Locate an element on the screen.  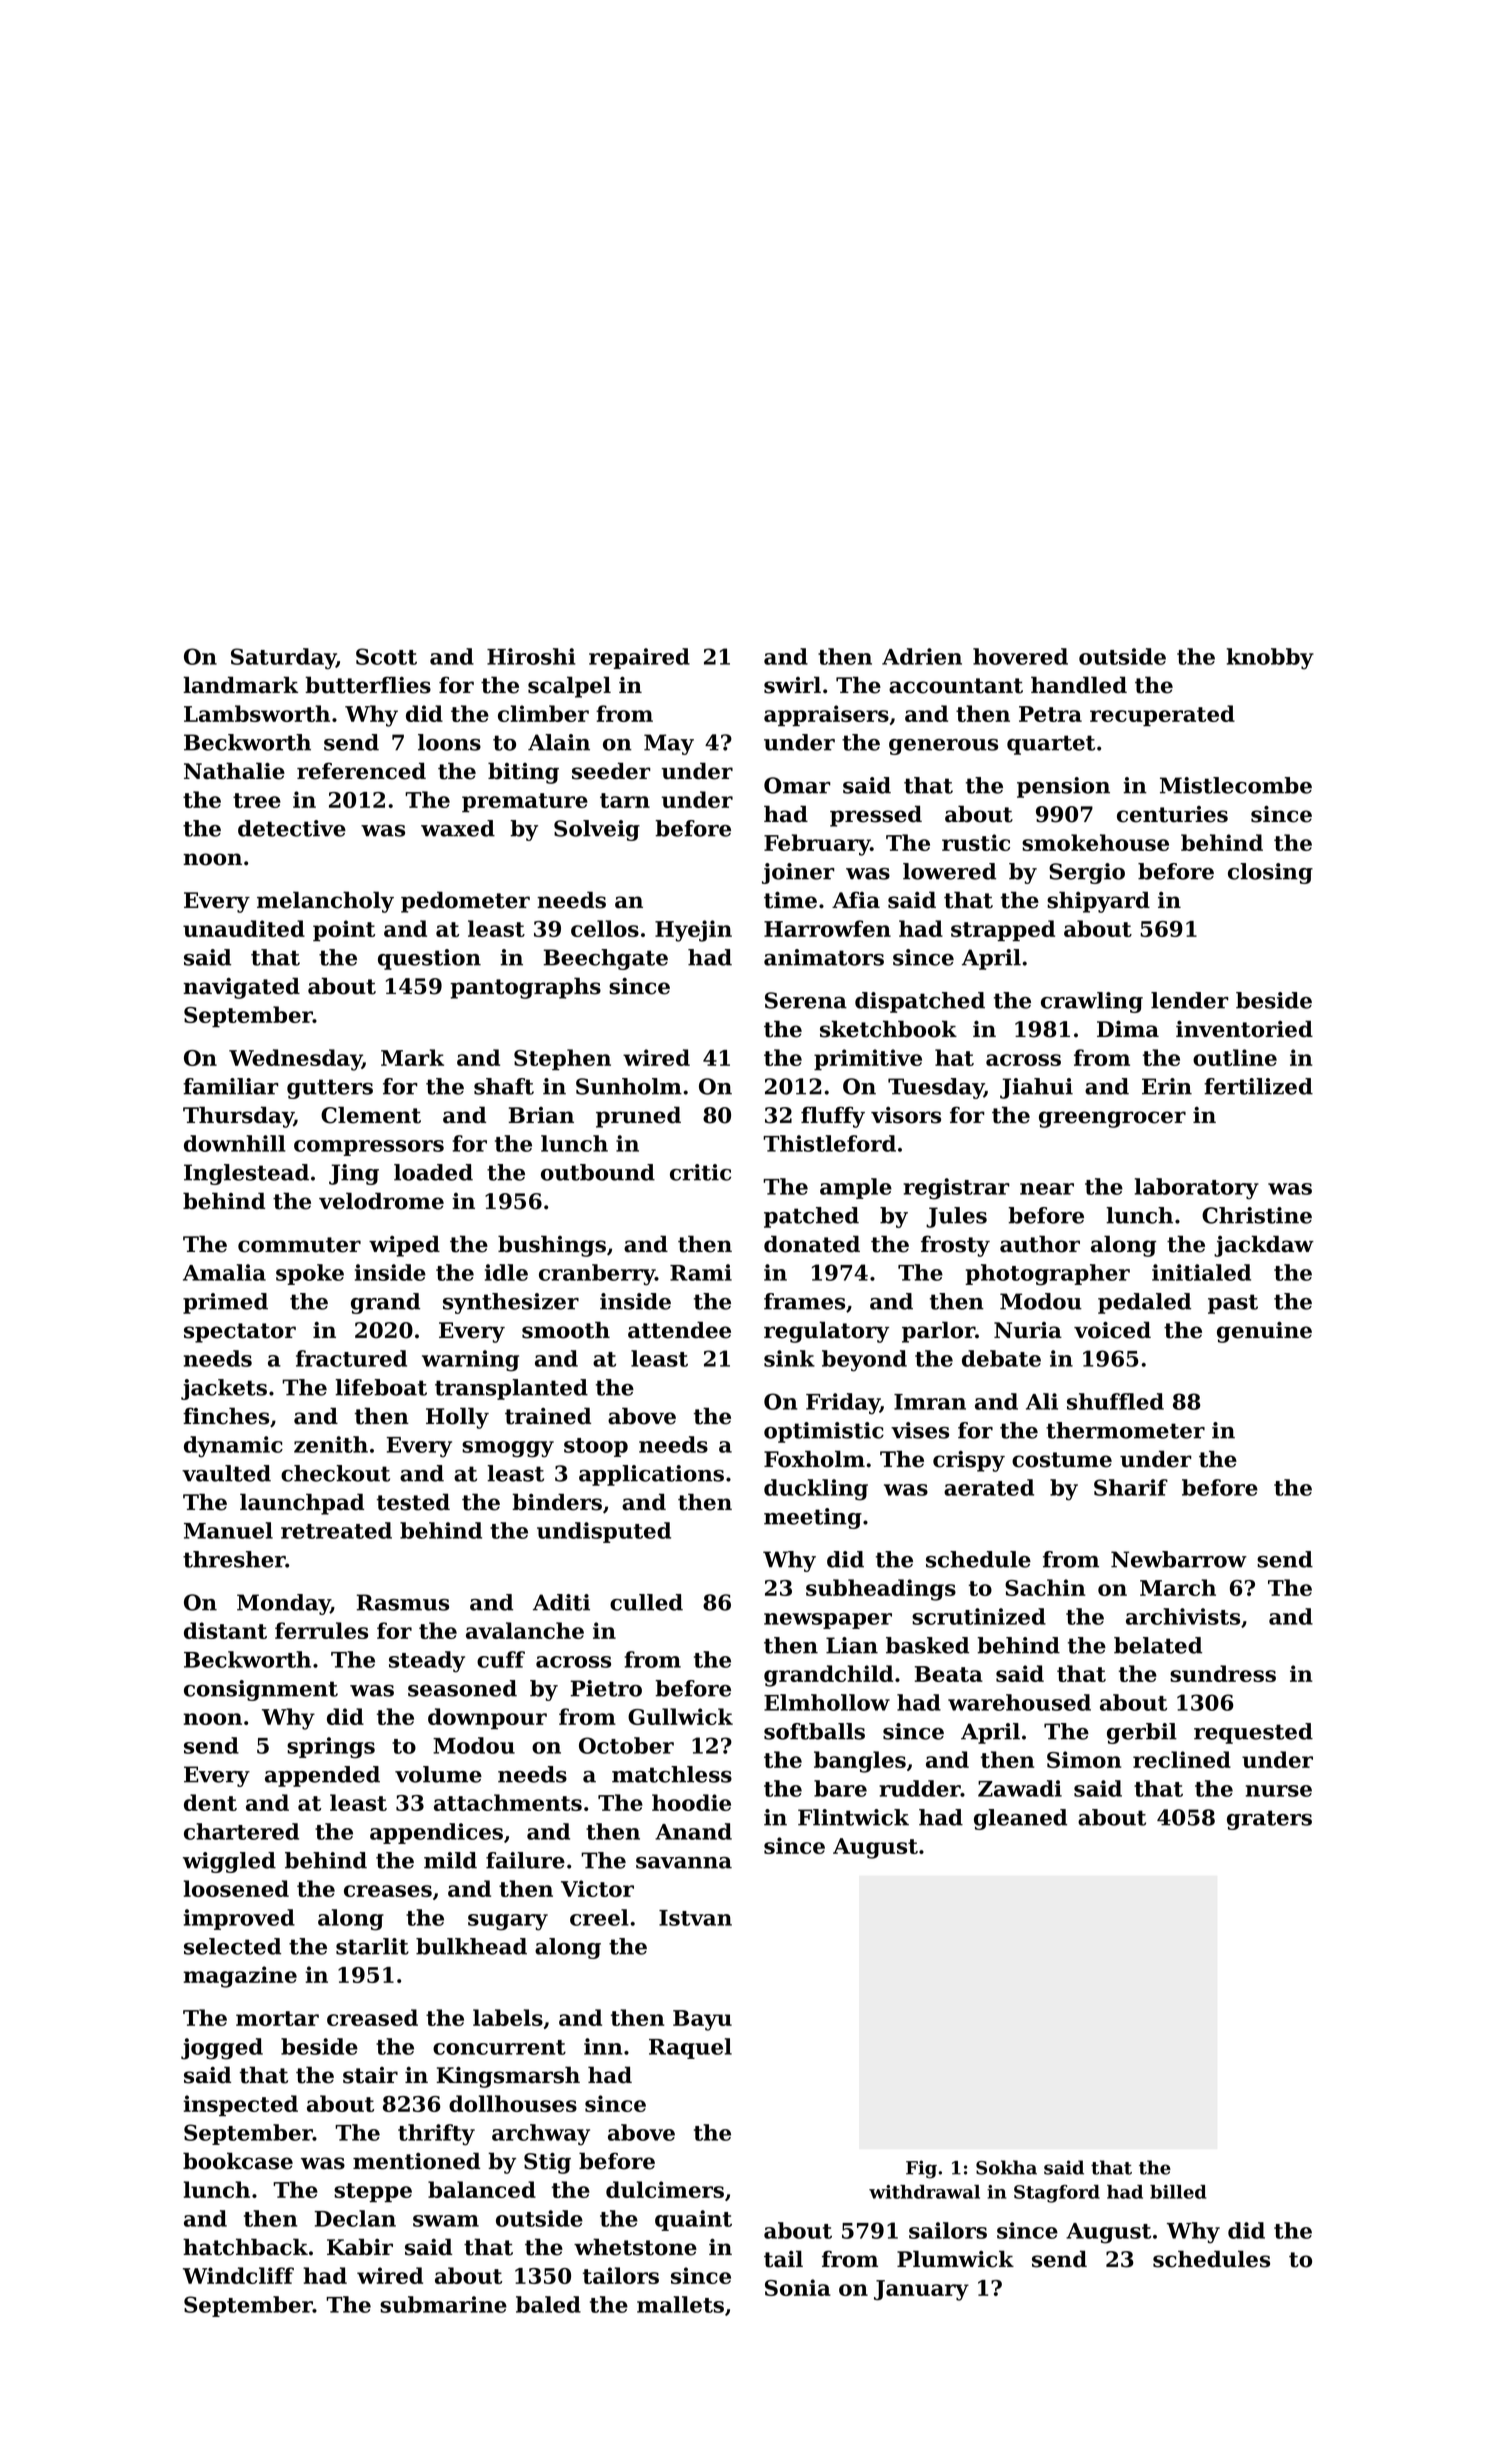
Simon is located at coordinates (1084, 1759).
